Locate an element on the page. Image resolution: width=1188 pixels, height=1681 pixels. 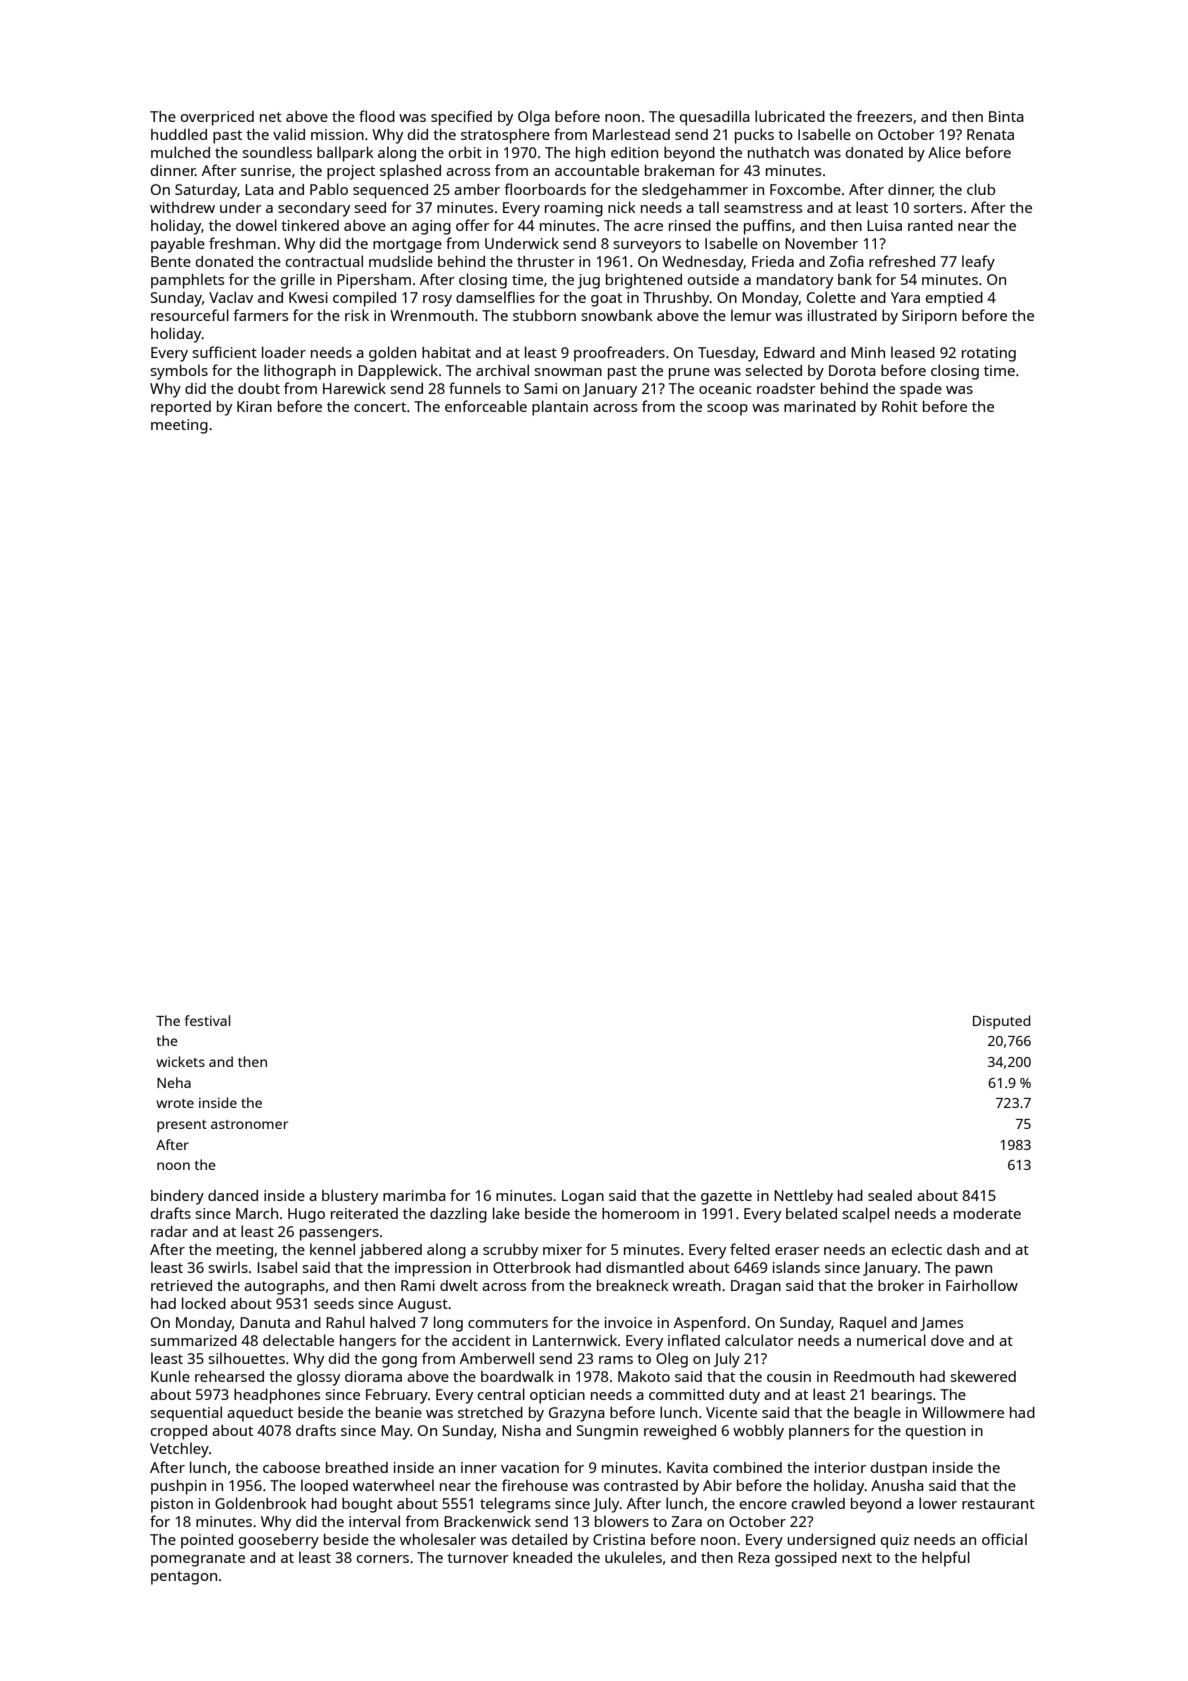
mulched is located at coordinates (180, 152).
